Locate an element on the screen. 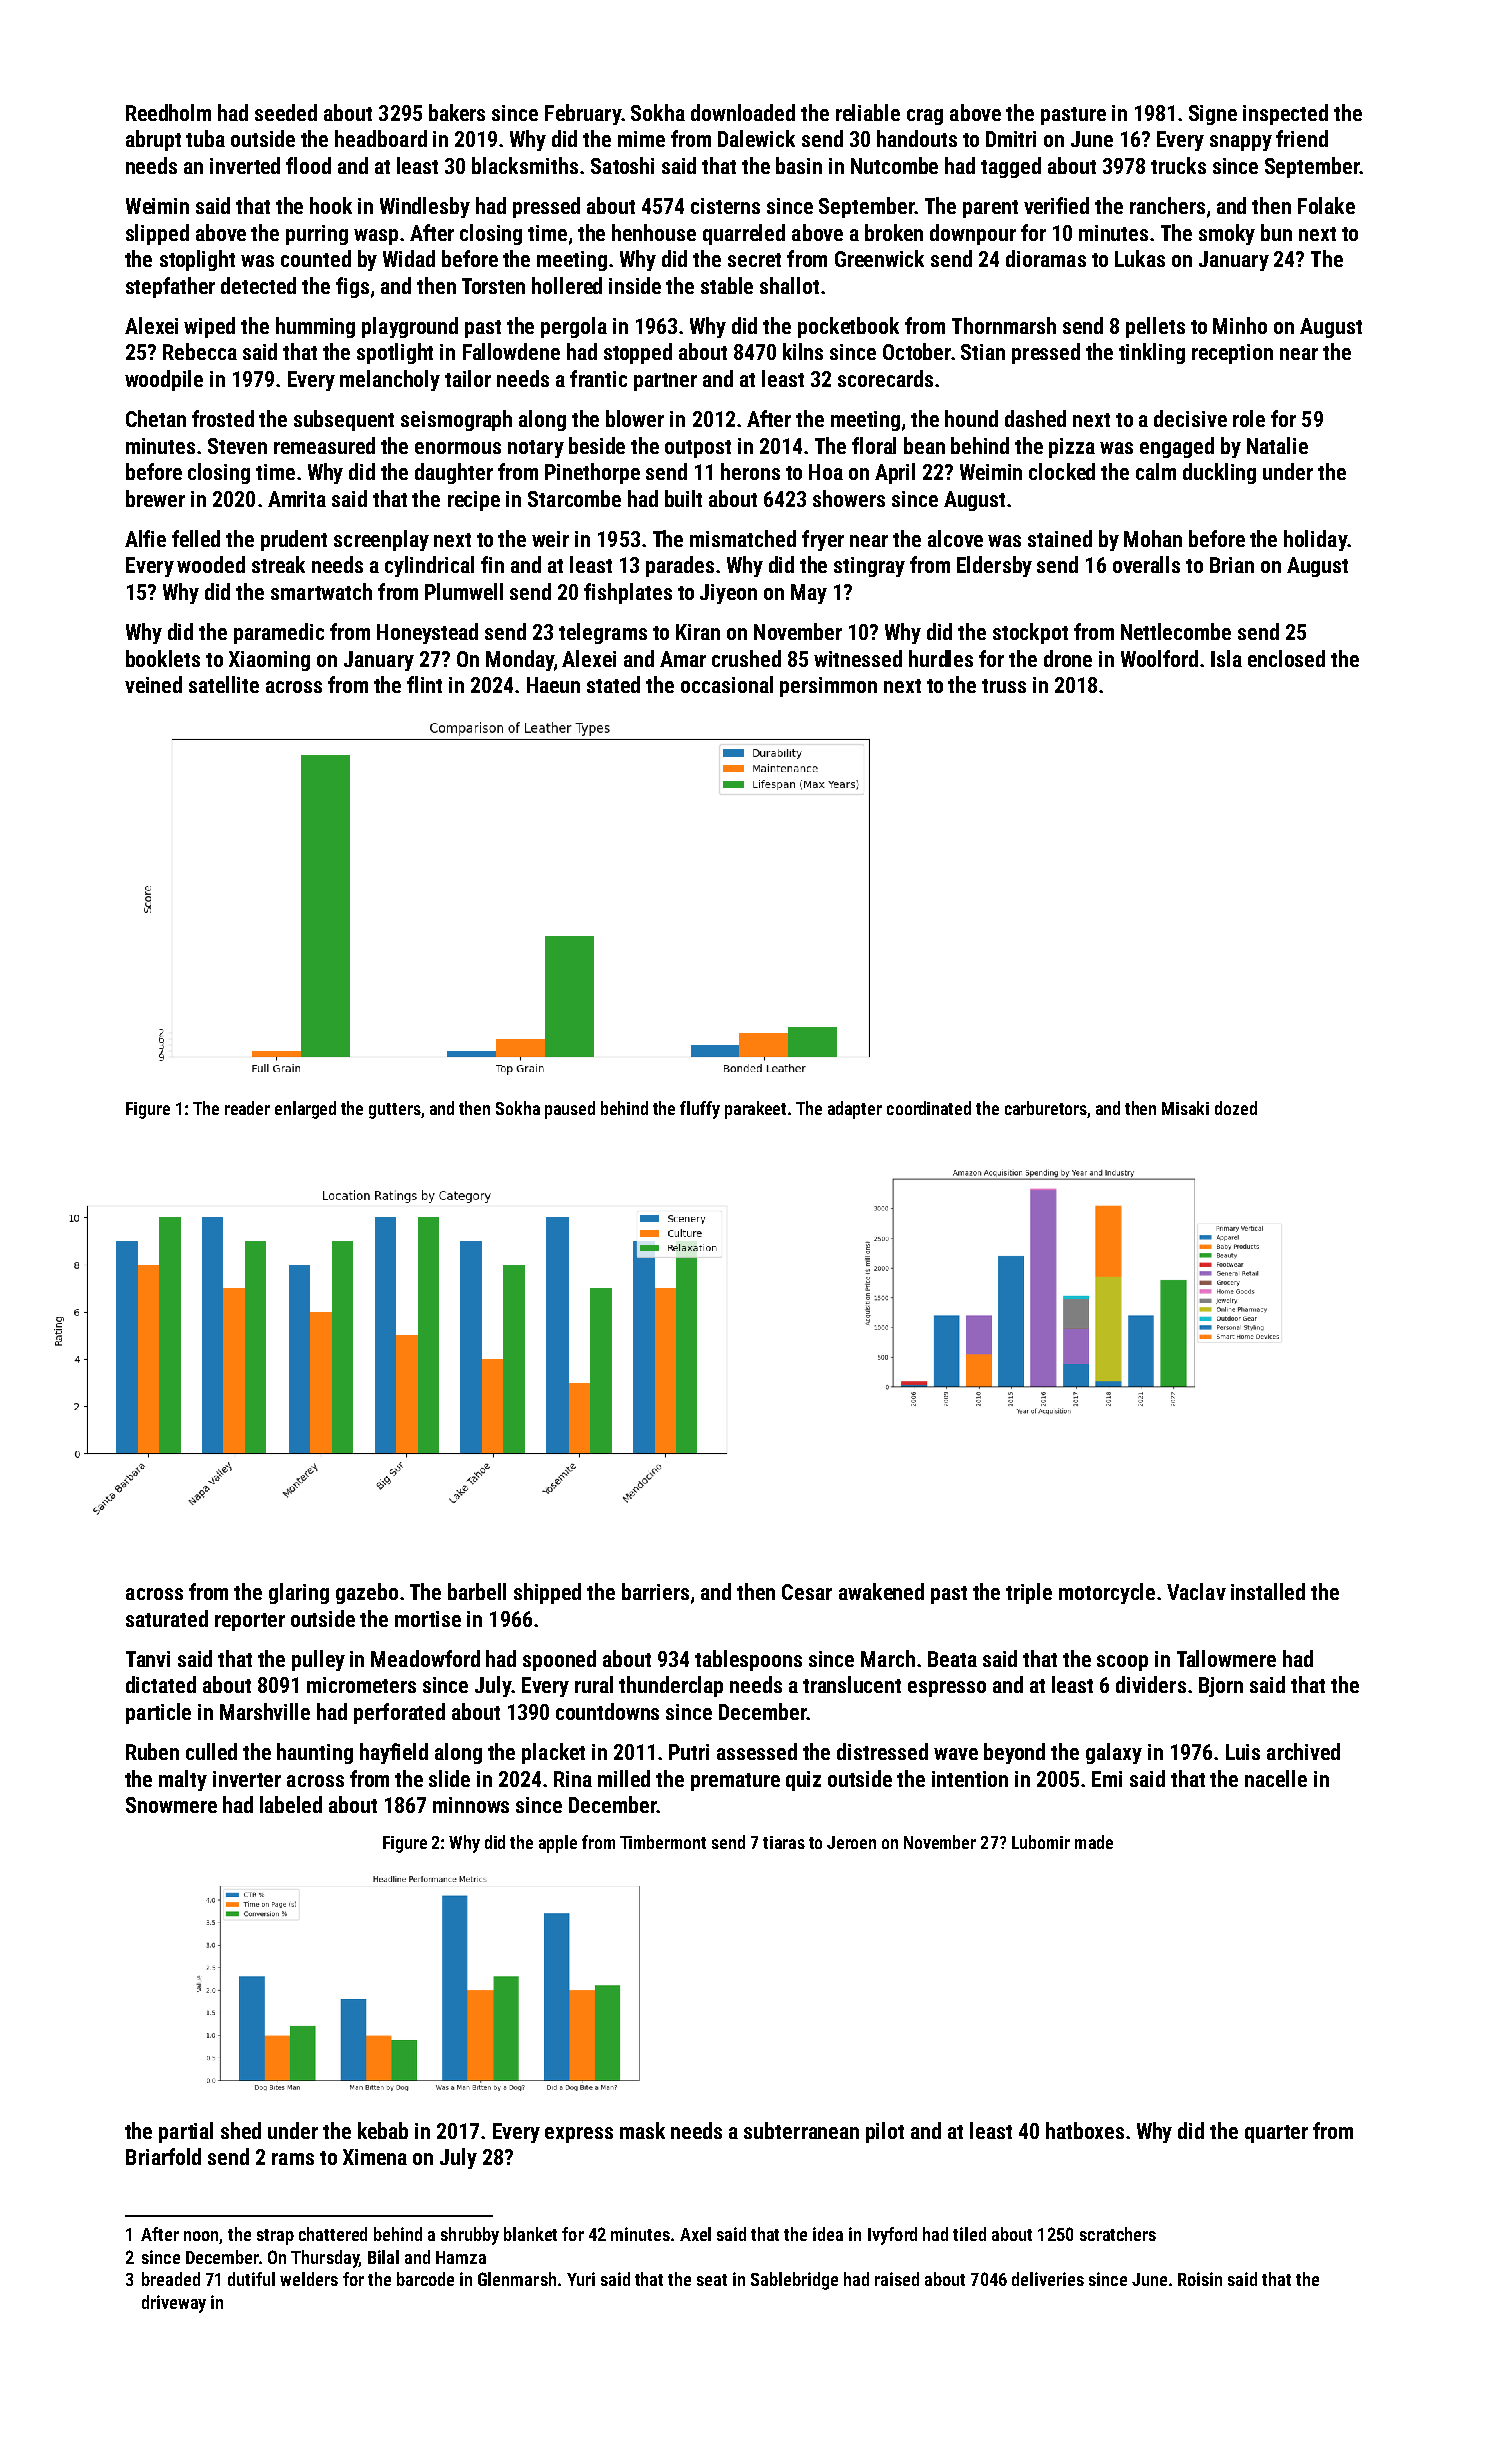  carburetors is located at coordinates (1046, 1108).
